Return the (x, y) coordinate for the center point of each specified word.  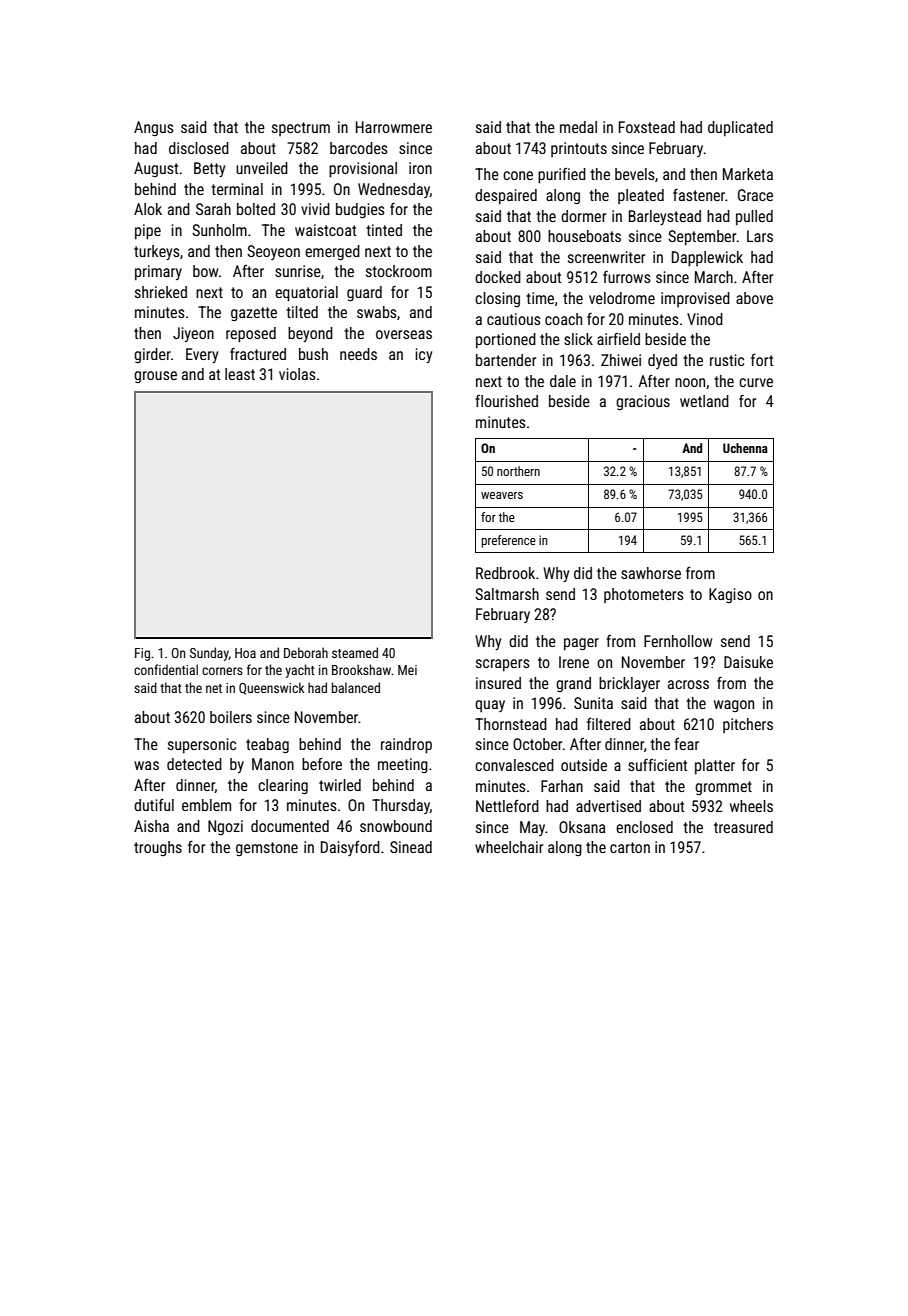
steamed (355, 652)
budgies (360, 211)
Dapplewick (707, 259)
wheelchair (509, 847)
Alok (148, 209)
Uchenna (745, 448)
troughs (158, 848)
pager (581, 644)
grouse (155, 377)
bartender (506, 360)
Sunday (209, 654)
